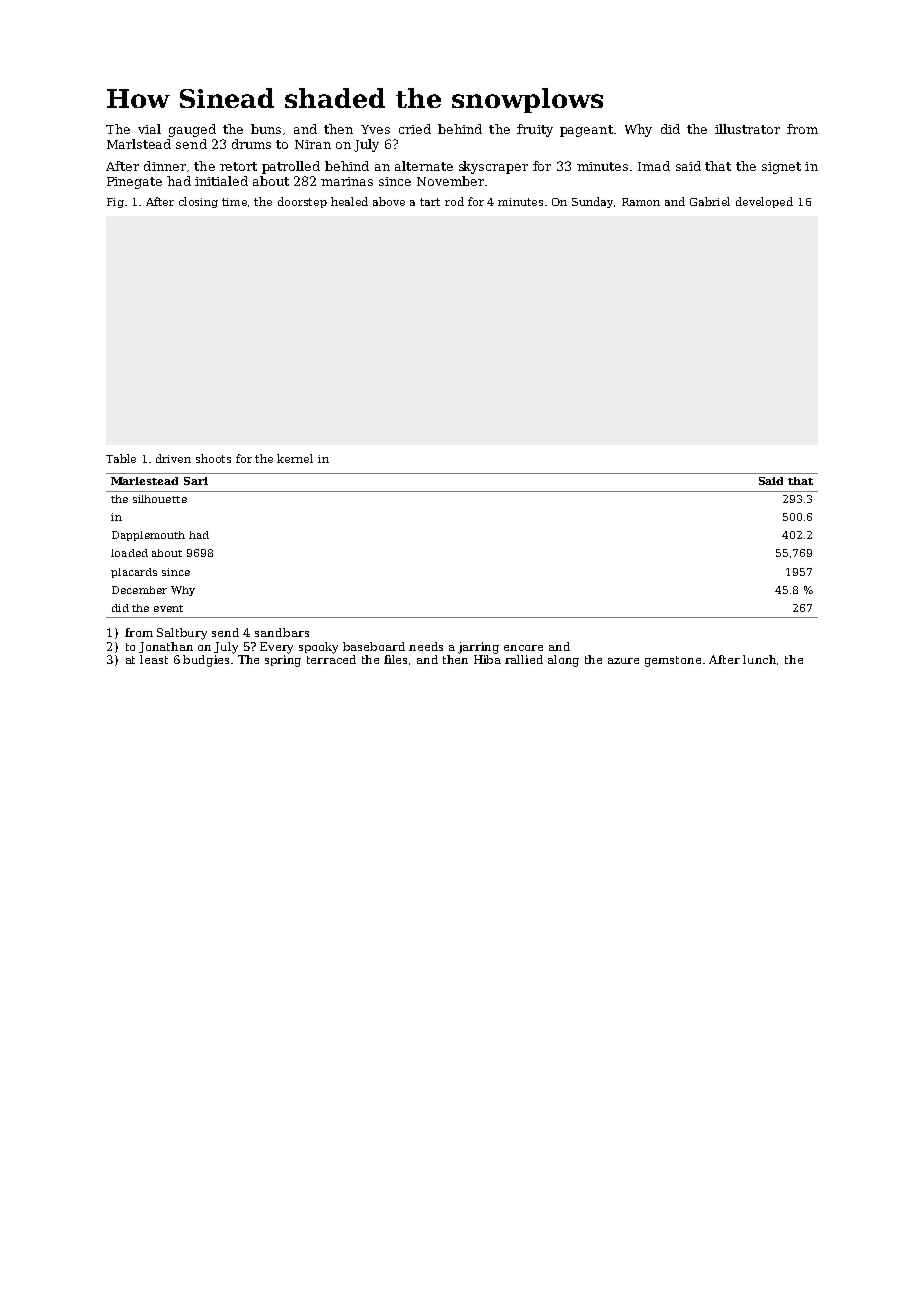 The height and width of the document is (1308, 924). Describe the element at coordinates (764, 202) in the document. I see `developed` at that location.
